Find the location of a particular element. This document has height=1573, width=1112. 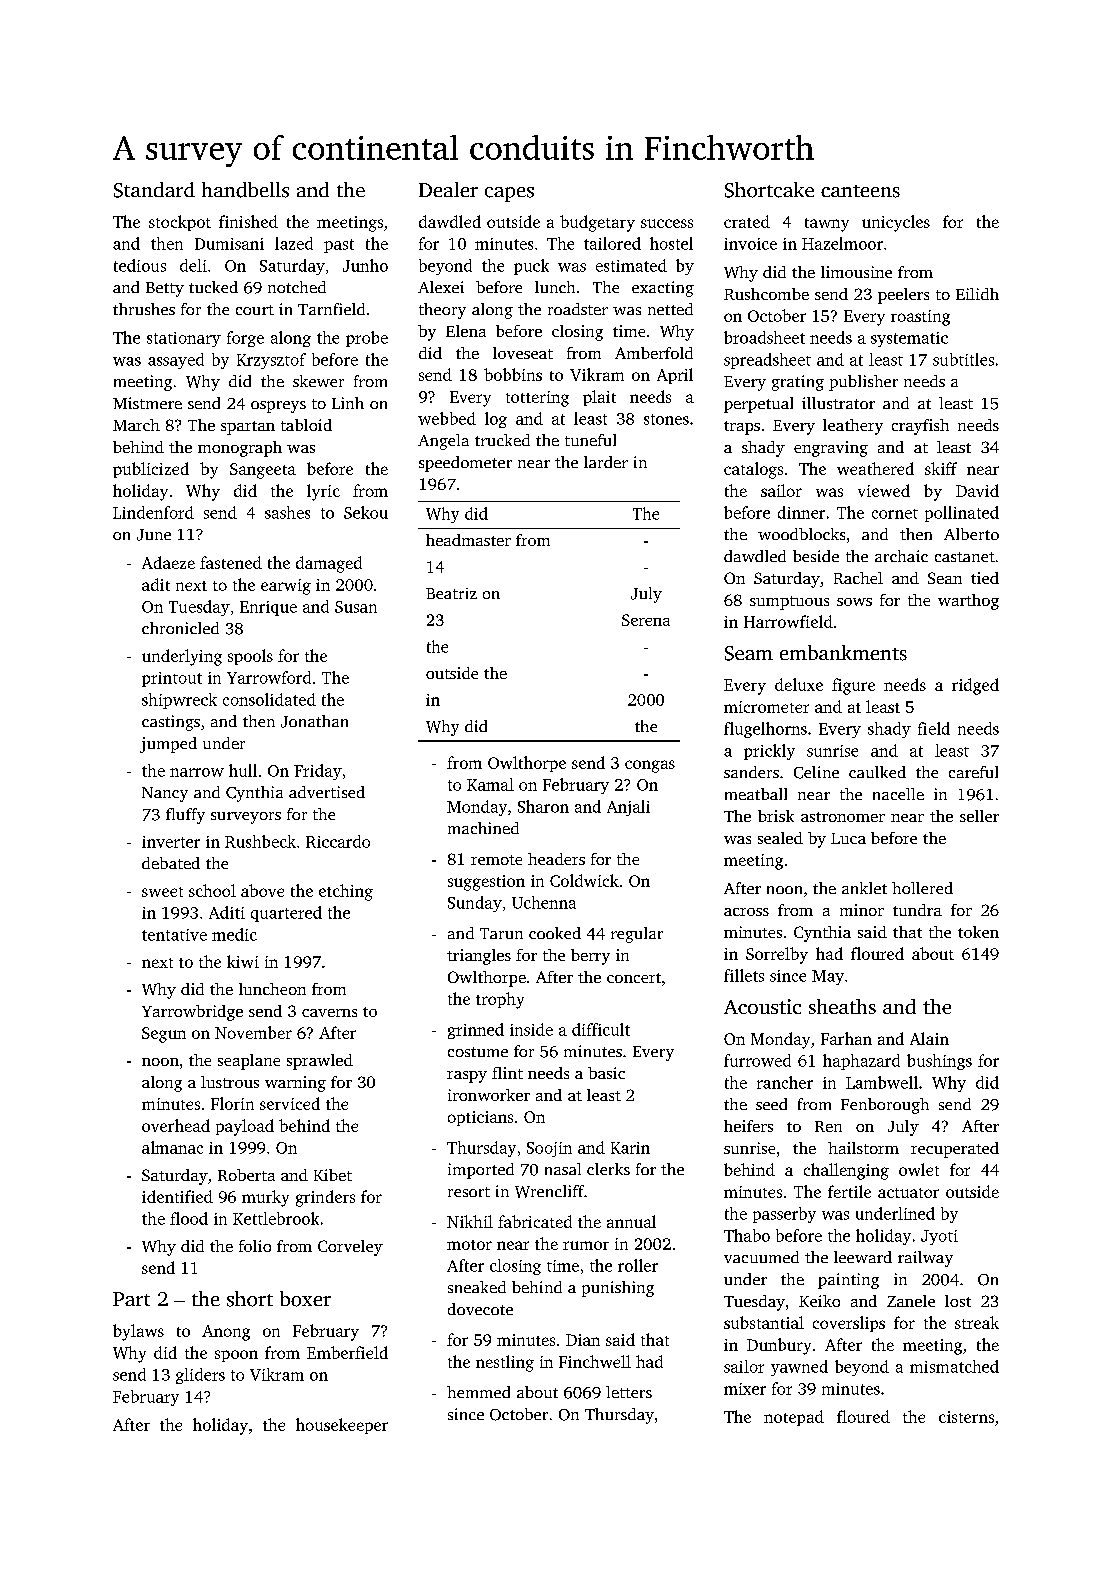

concert is located at coordinates (634, 978).
